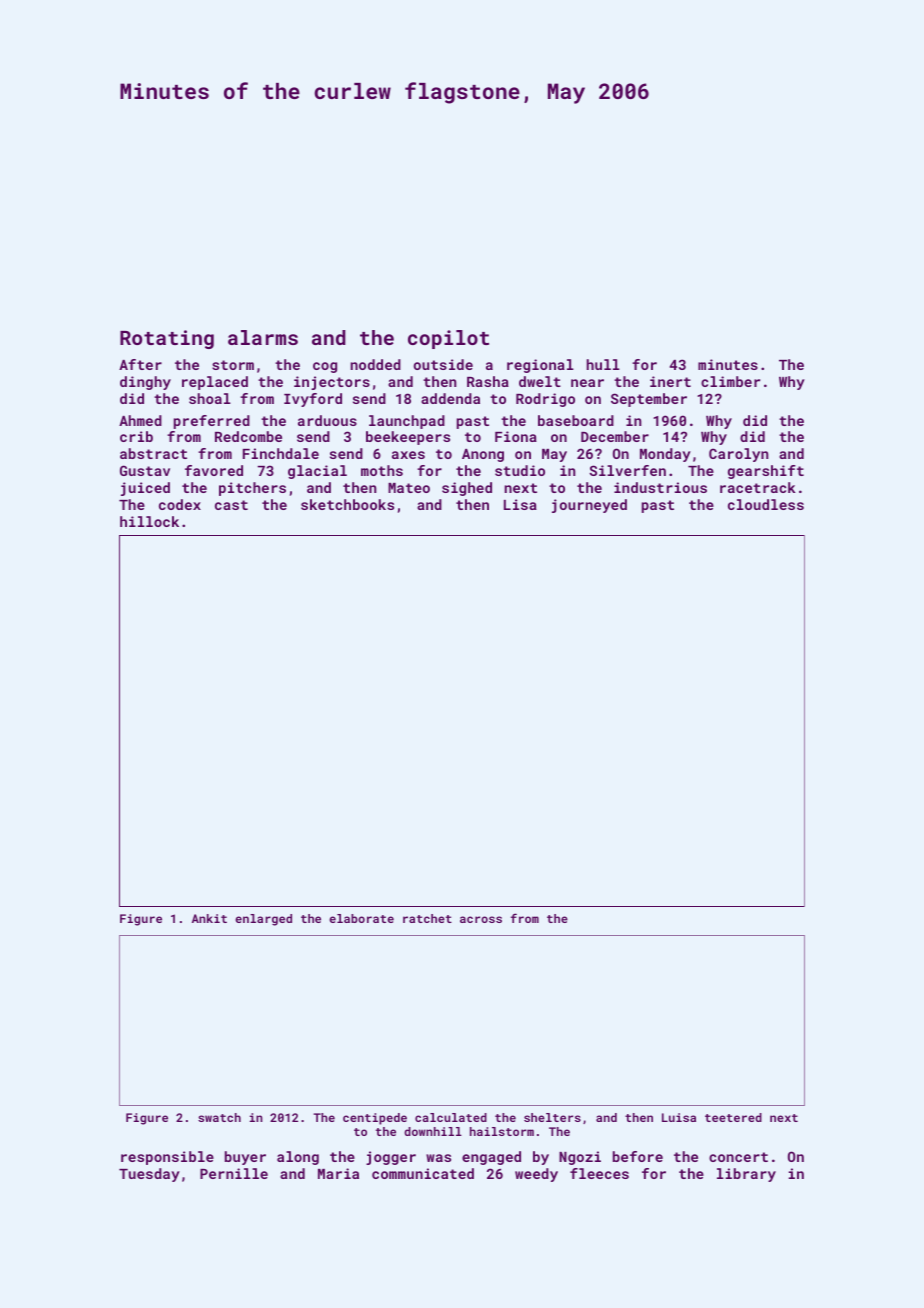 Image resolution: width=924 pixels, height=1308 pixels. I want to click on swatch, so click(219, 1117).
